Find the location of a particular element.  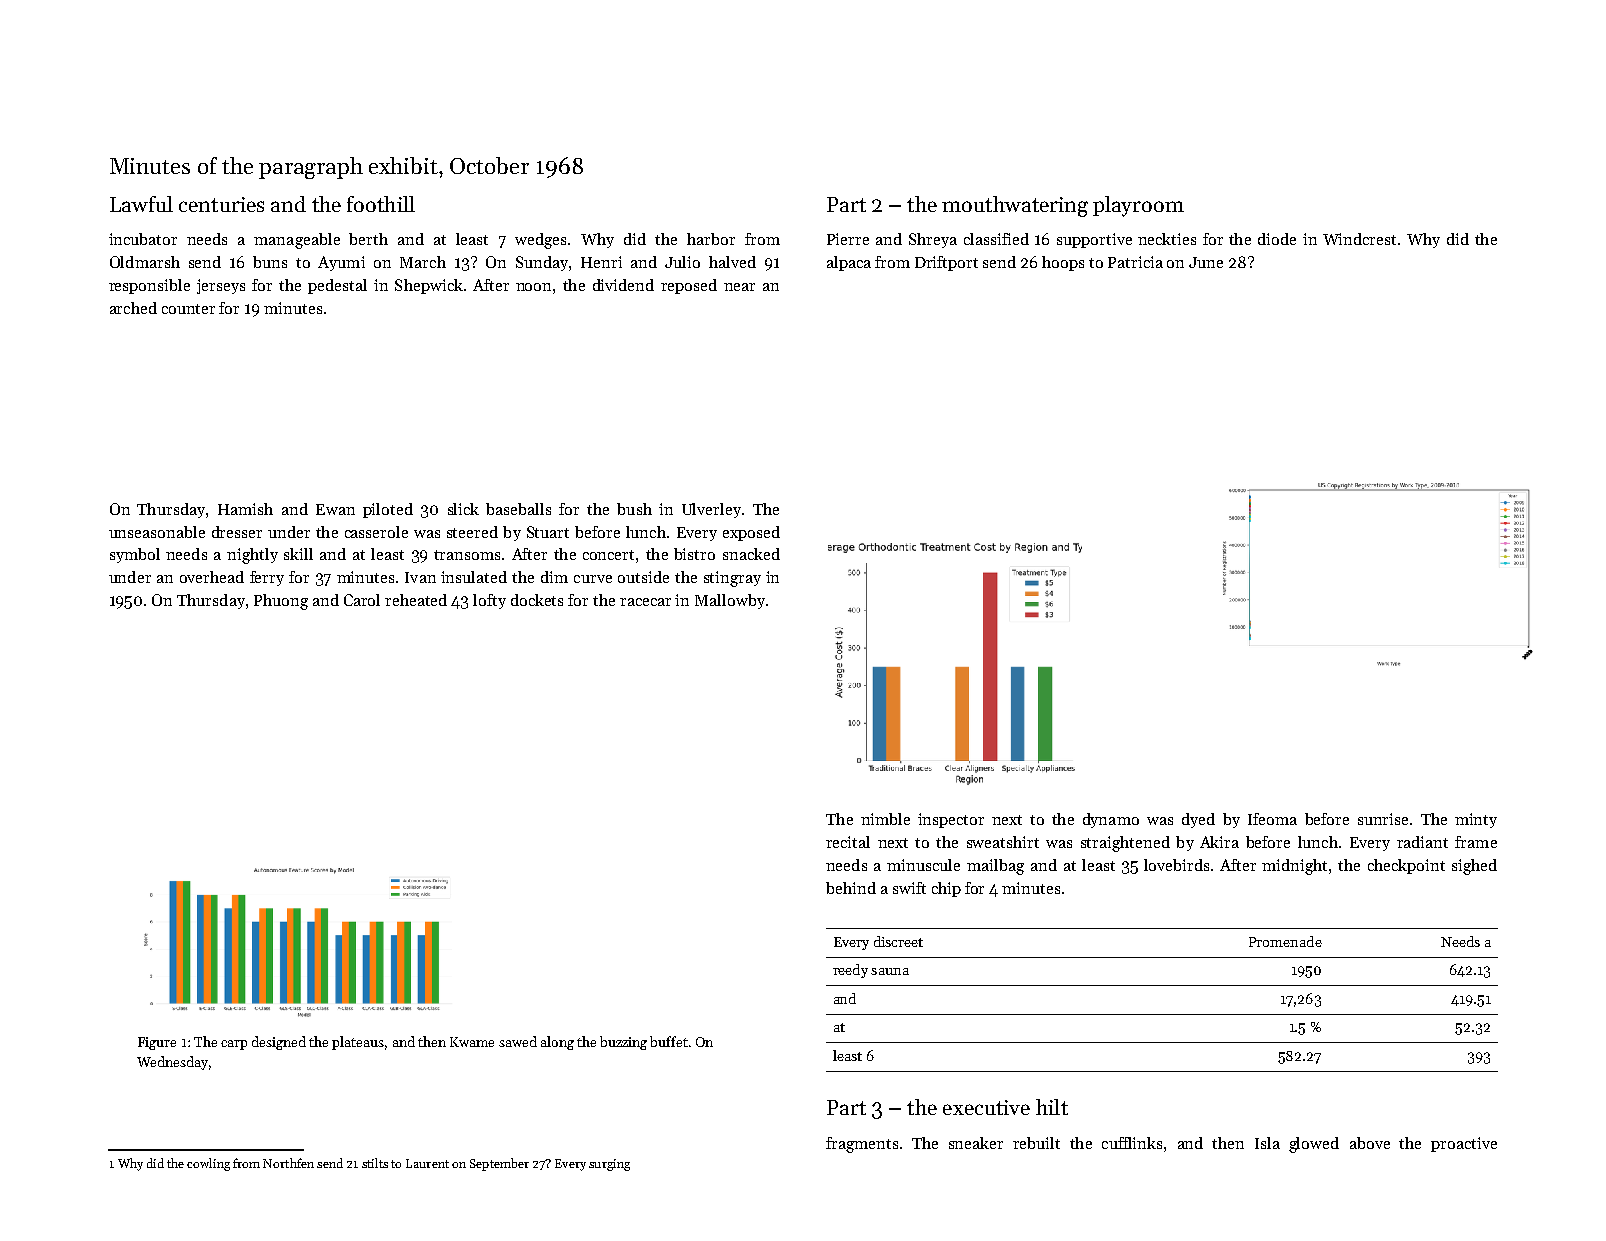

sunrise is located at coordinates (1383, 819).
